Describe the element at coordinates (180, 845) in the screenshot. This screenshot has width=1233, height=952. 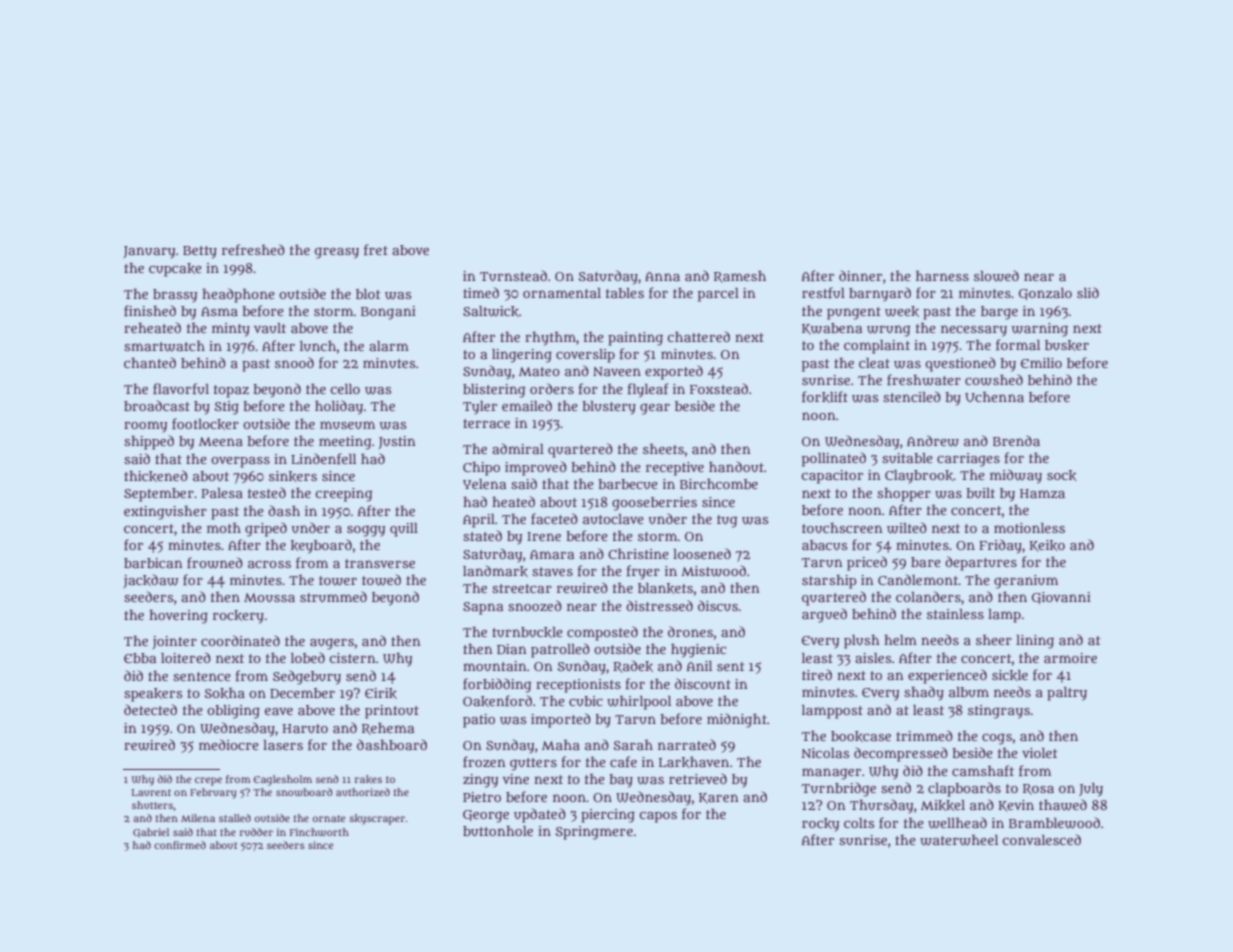
I see `confirmed` at that location.
